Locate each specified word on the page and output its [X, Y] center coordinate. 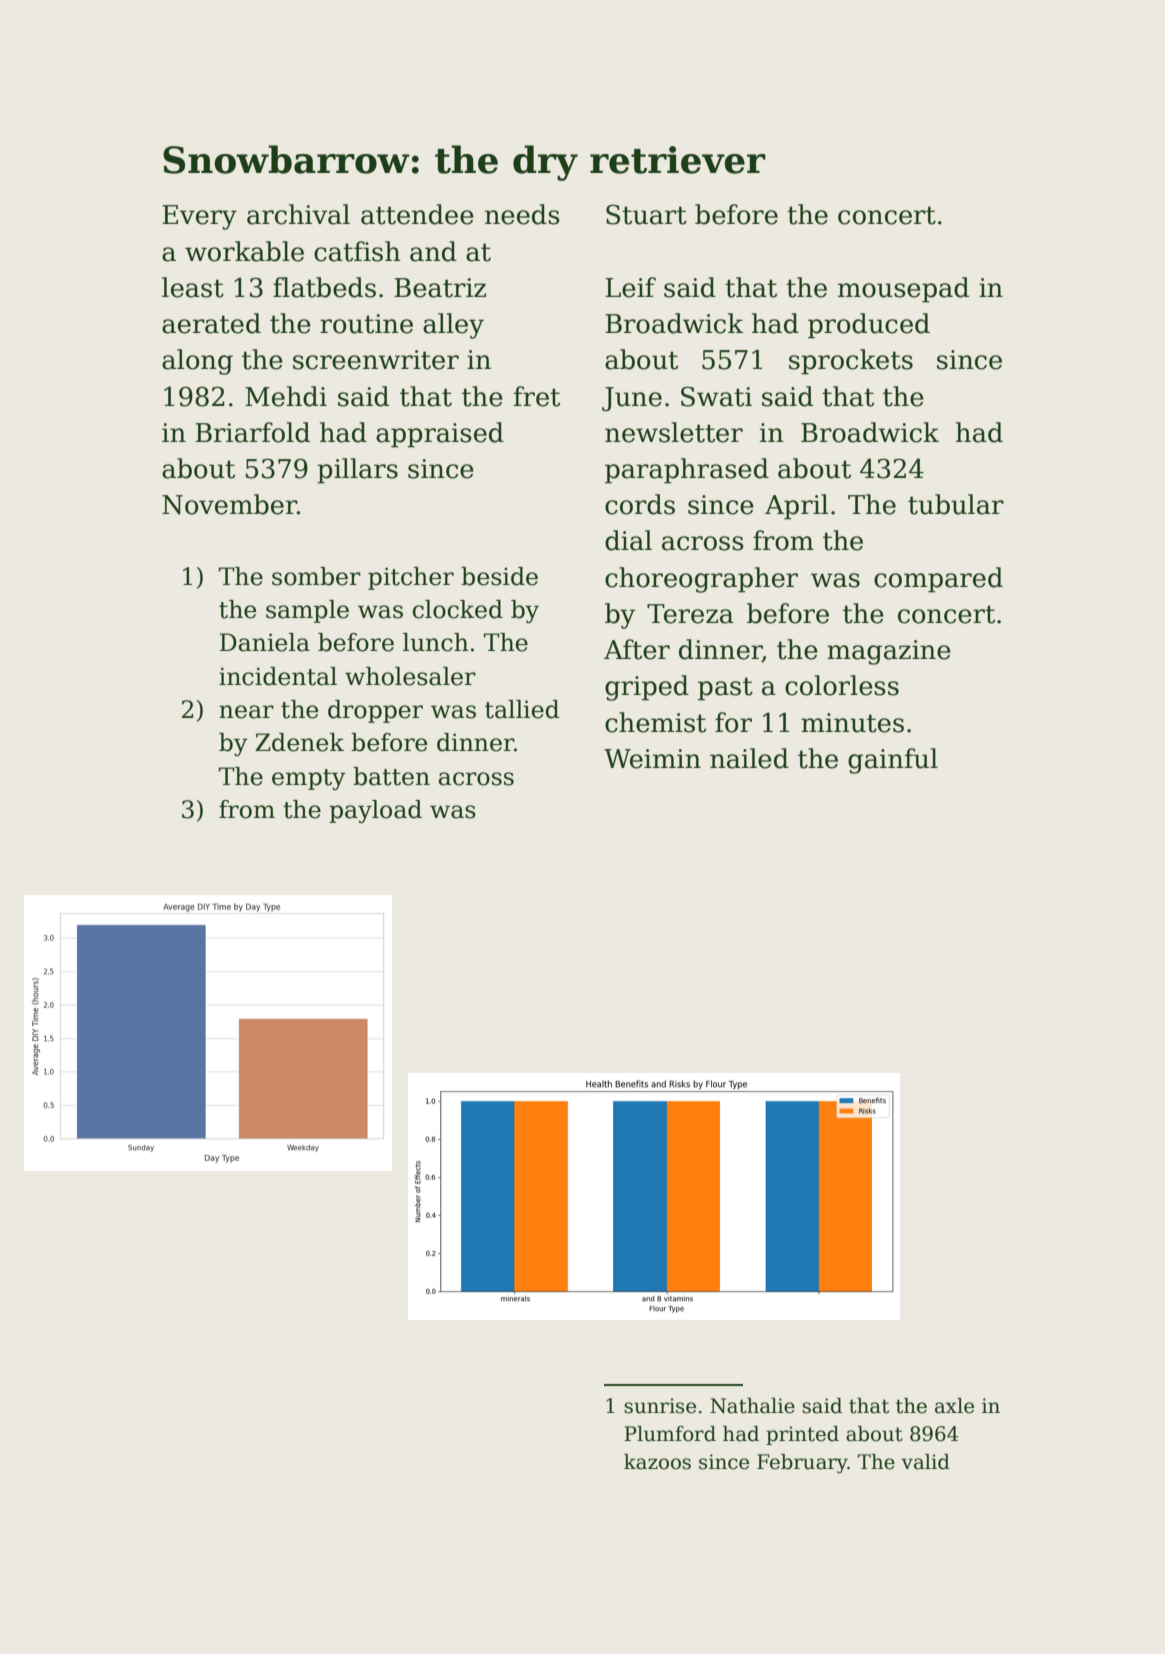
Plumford [670, 1434]
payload [375, 811]
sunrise [660, 1406]
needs [522, 214]
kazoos [657, 1462]
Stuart [646, 214]
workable [244, 251]
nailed [749, 758]
